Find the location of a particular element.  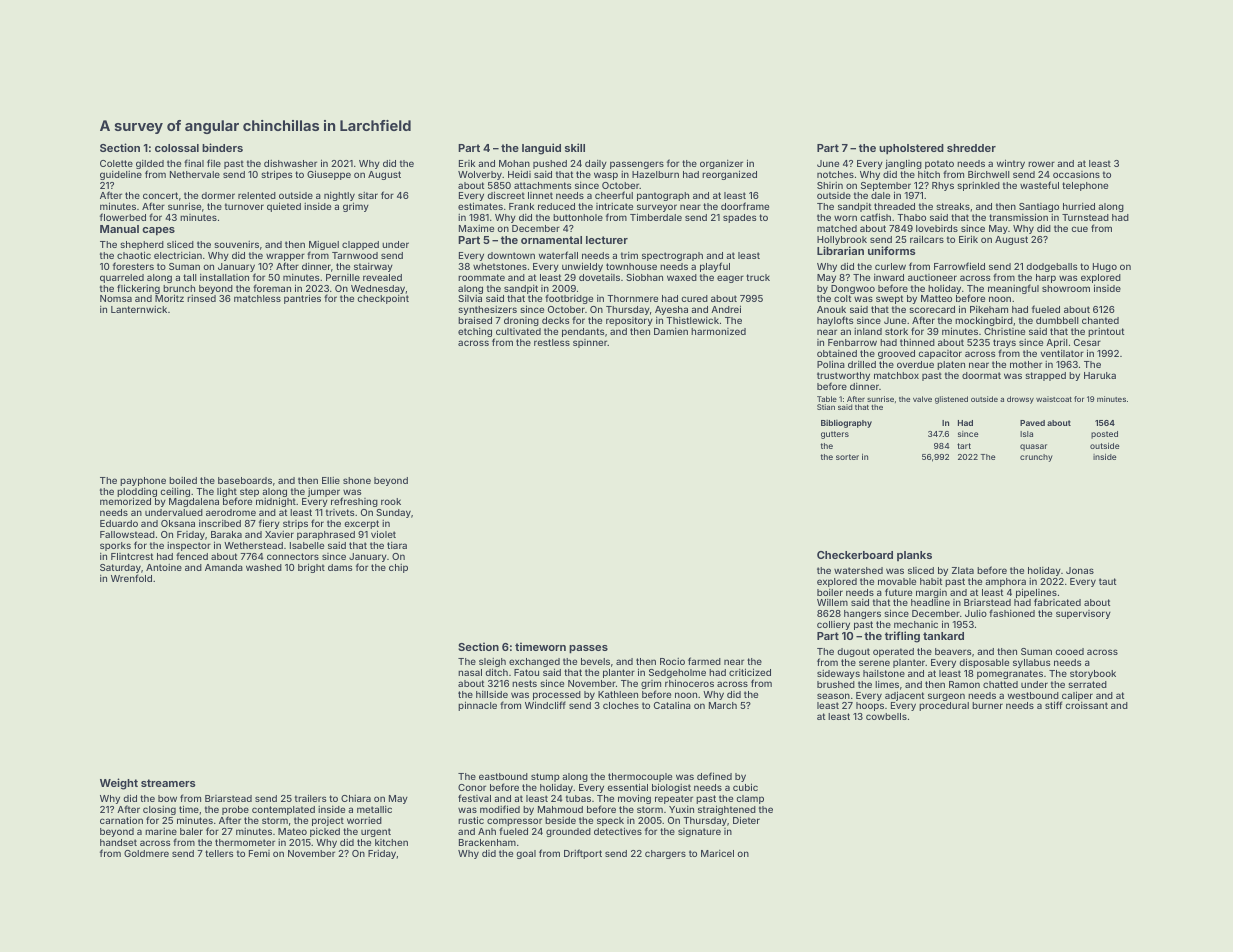

trailers is located at coordinates (311, 798).
